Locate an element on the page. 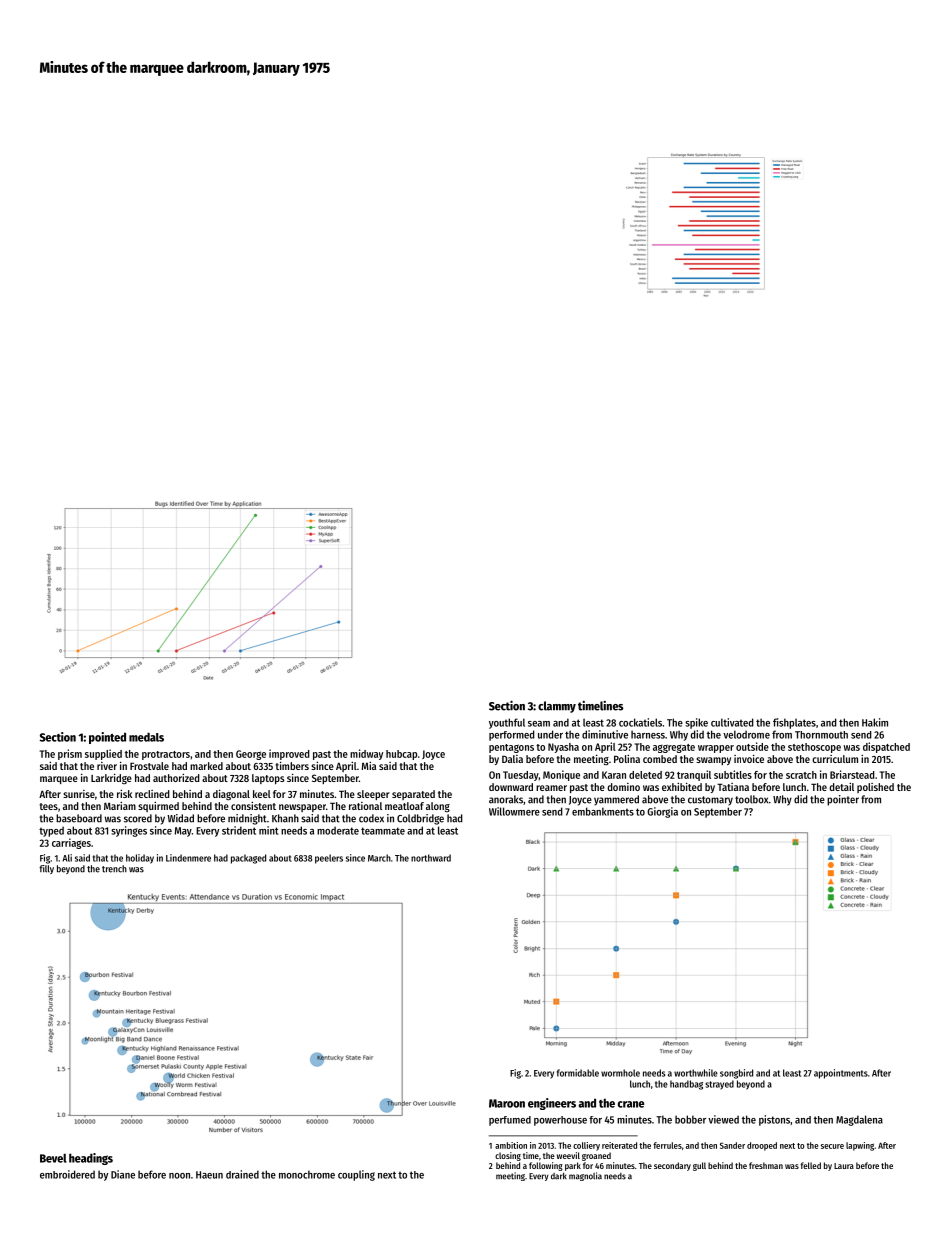 The image size is (952, 1233). youthful is located at coordinates (507, 723).
